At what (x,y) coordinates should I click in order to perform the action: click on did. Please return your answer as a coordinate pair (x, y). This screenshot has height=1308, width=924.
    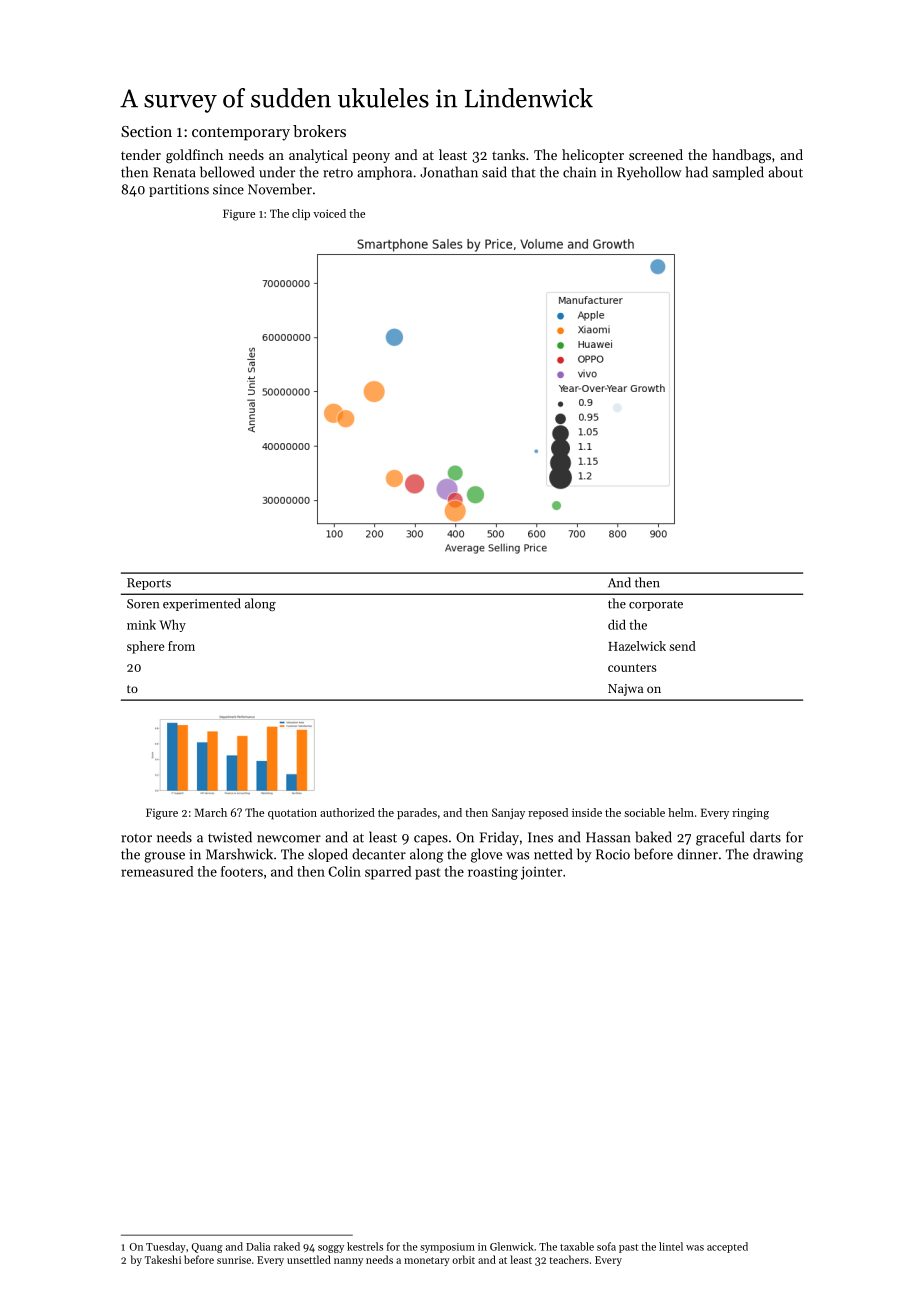
    Looking at the image, I should click on (617, 624).
